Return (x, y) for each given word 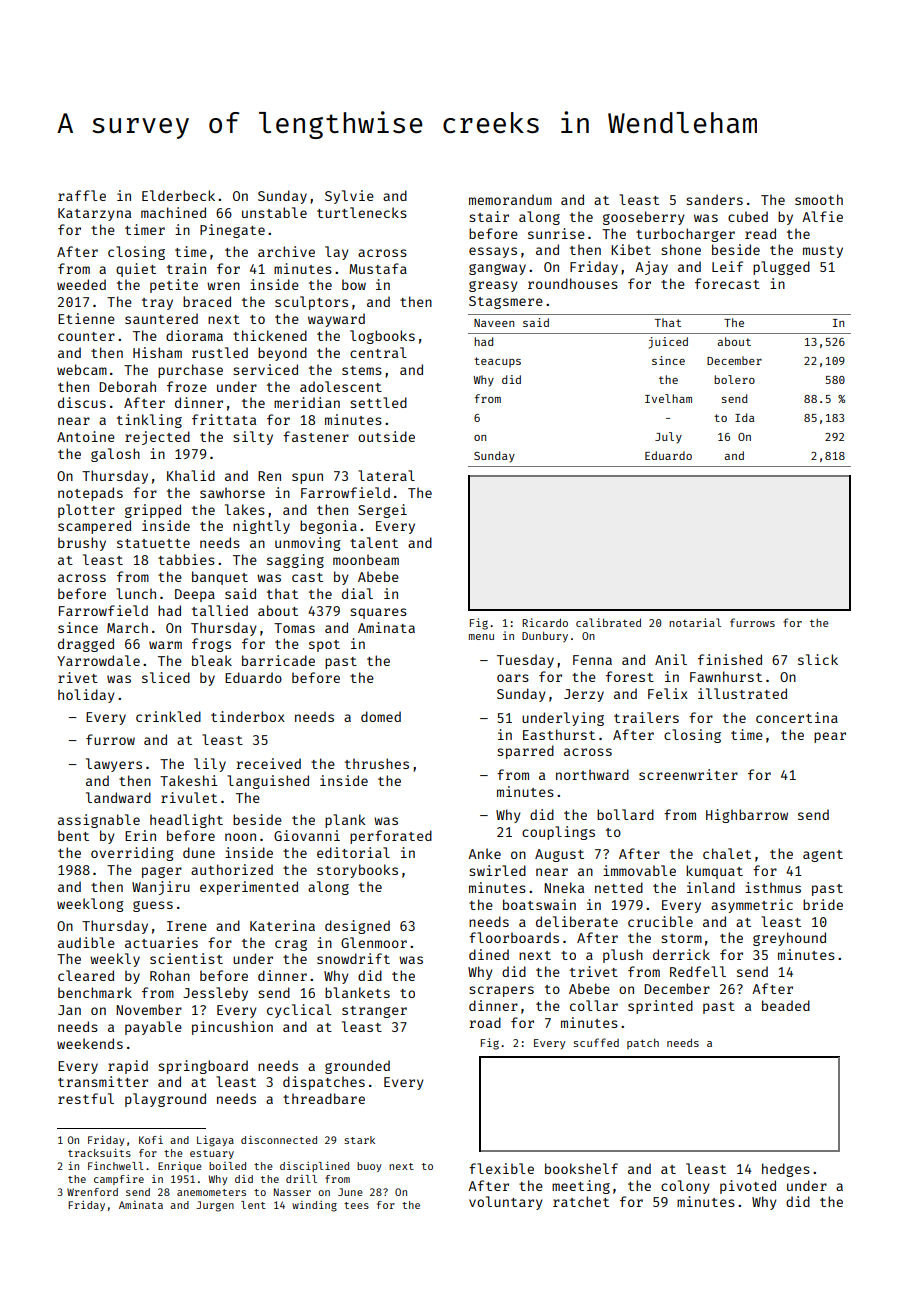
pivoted (748, 1187)
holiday (86, 696)
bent (73, 835)
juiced (668, 343)
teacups (497, 362)
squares (378, 613)
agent (823, 856)
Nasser (292, 1192)
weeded (81, 284)
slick (818, 659)
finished (730, 659)
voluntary (506, 1203)
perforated (391, 837)
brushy (82, 544)
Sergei (382, 511)
